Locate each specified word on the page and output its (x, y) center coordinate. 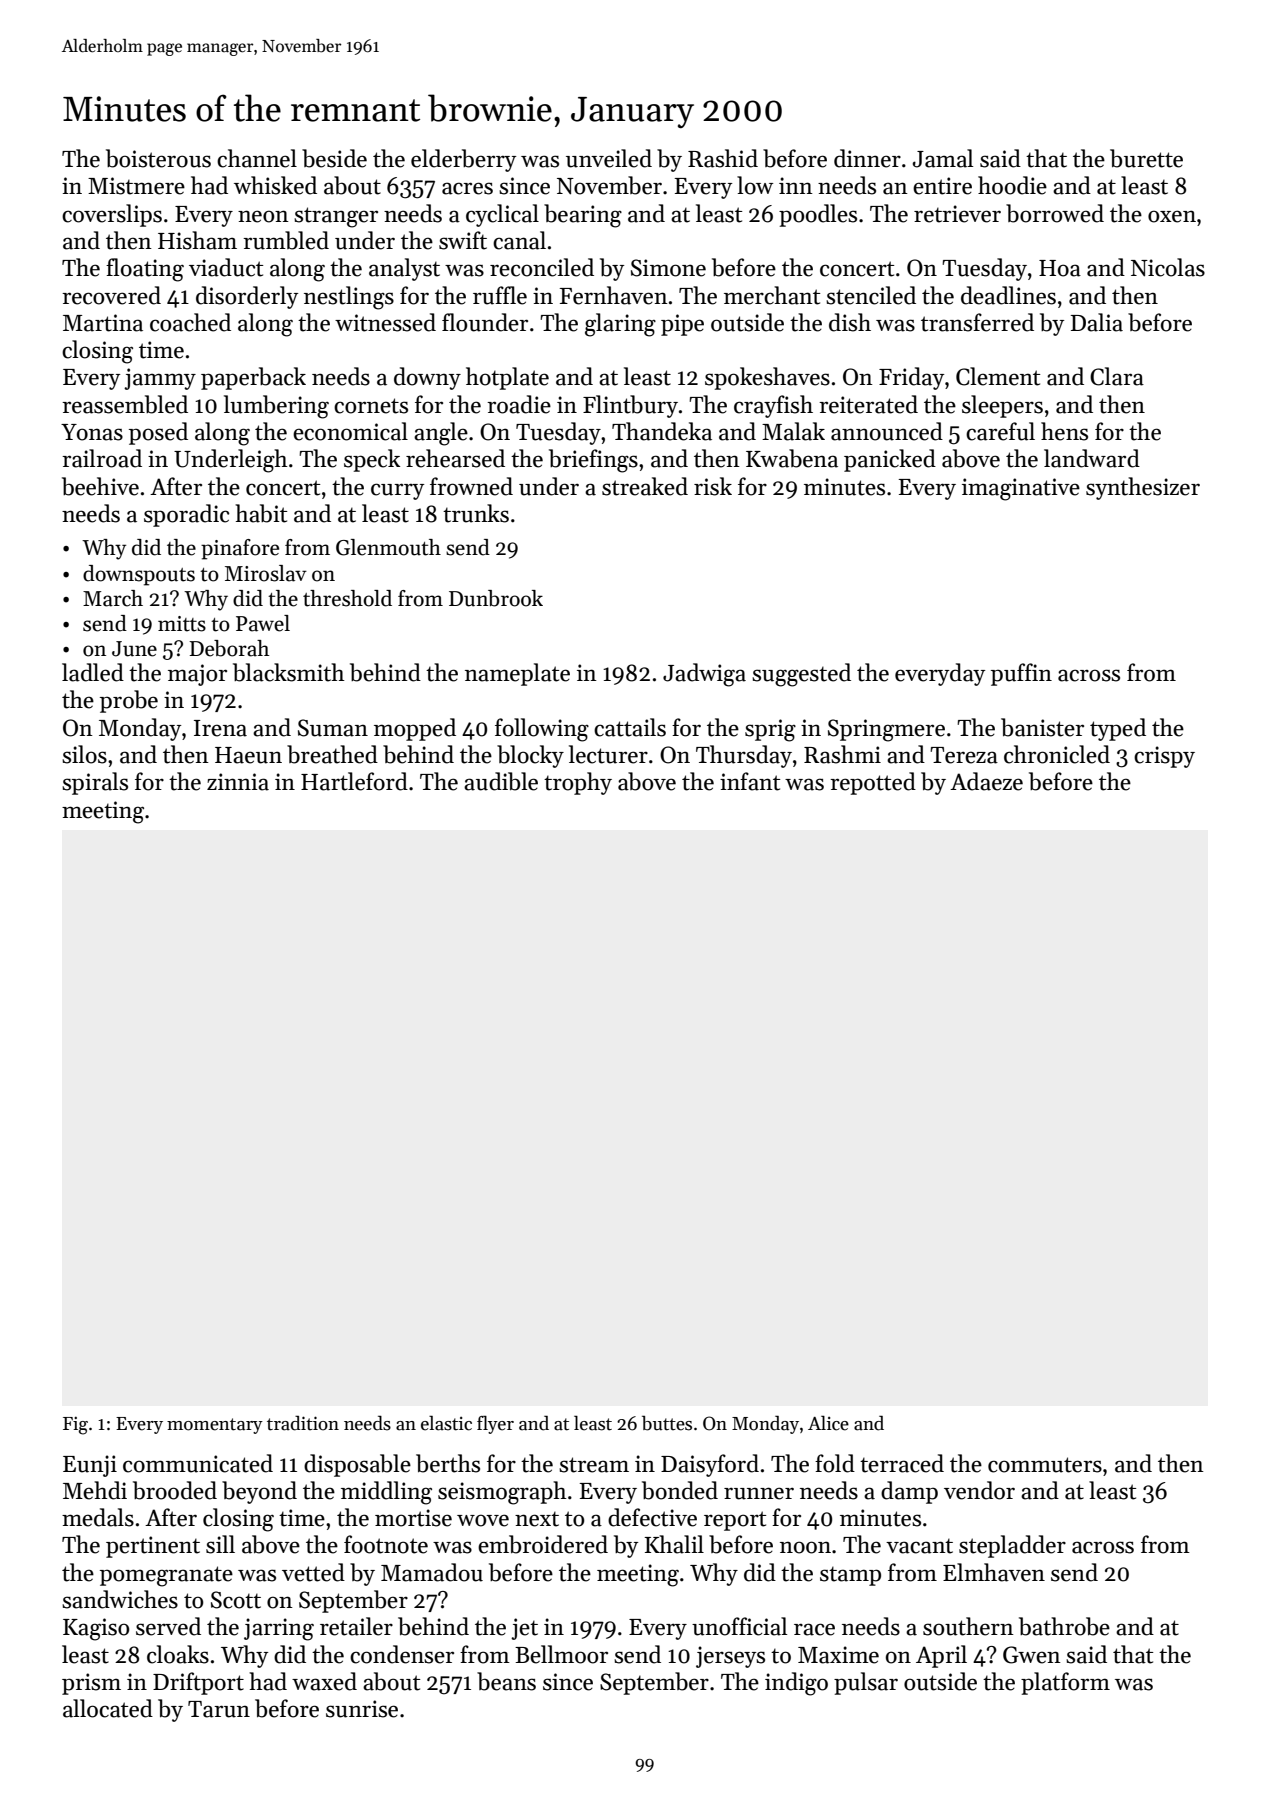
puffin (1021, 674)
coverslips (112, 215)
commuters (1045, 1465)
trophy (578, 783)
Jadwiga (704, 675)
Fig (75, 1425)
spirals (95, 783)
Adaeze (986, 781)
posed (158, 433)
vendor (979, 1490)
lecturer (608, 754)
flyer (495, 1424)
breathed (332, 754)
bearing (583, 216)
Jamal (943, 158)
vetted (313, 1572)
